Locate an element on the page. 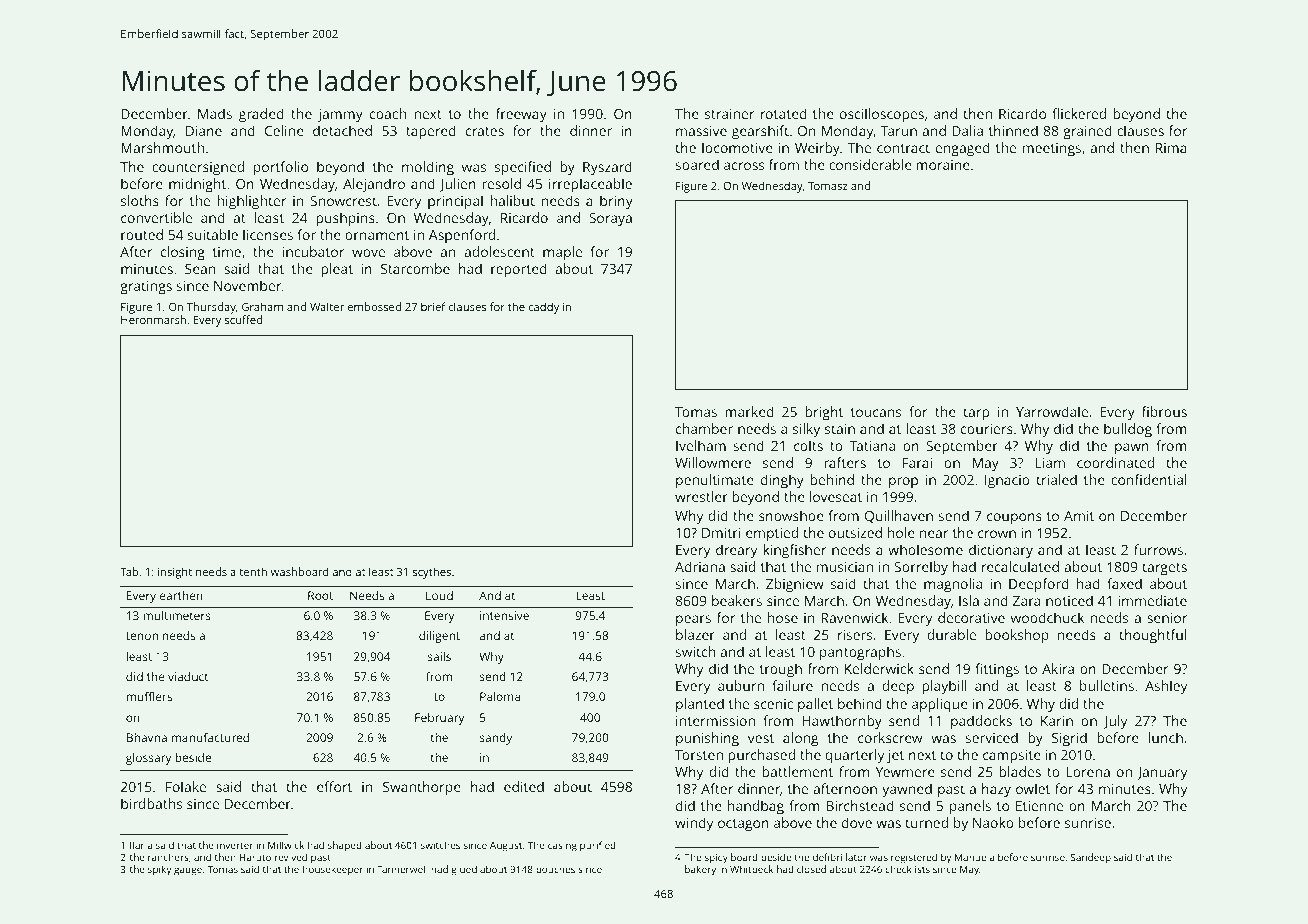 The image size is (1308, 924). freeway is located at coordinates (521, 115).
